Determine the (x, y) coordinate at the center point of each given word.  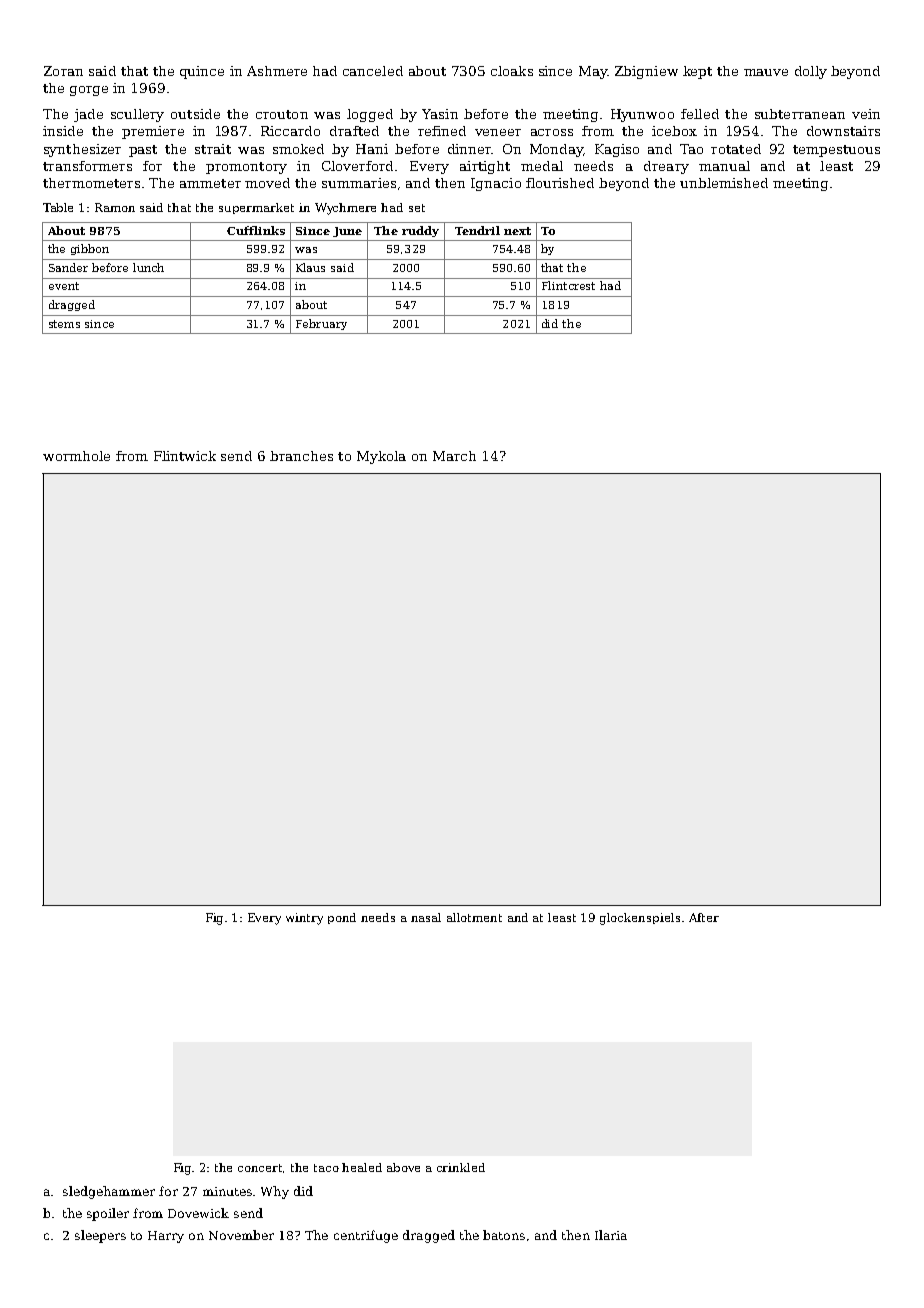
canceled (373, 71)
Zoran (63, 71)
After (704, 917)
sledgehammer (109, 1192)
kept (697, 72)
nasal (426, 917)
